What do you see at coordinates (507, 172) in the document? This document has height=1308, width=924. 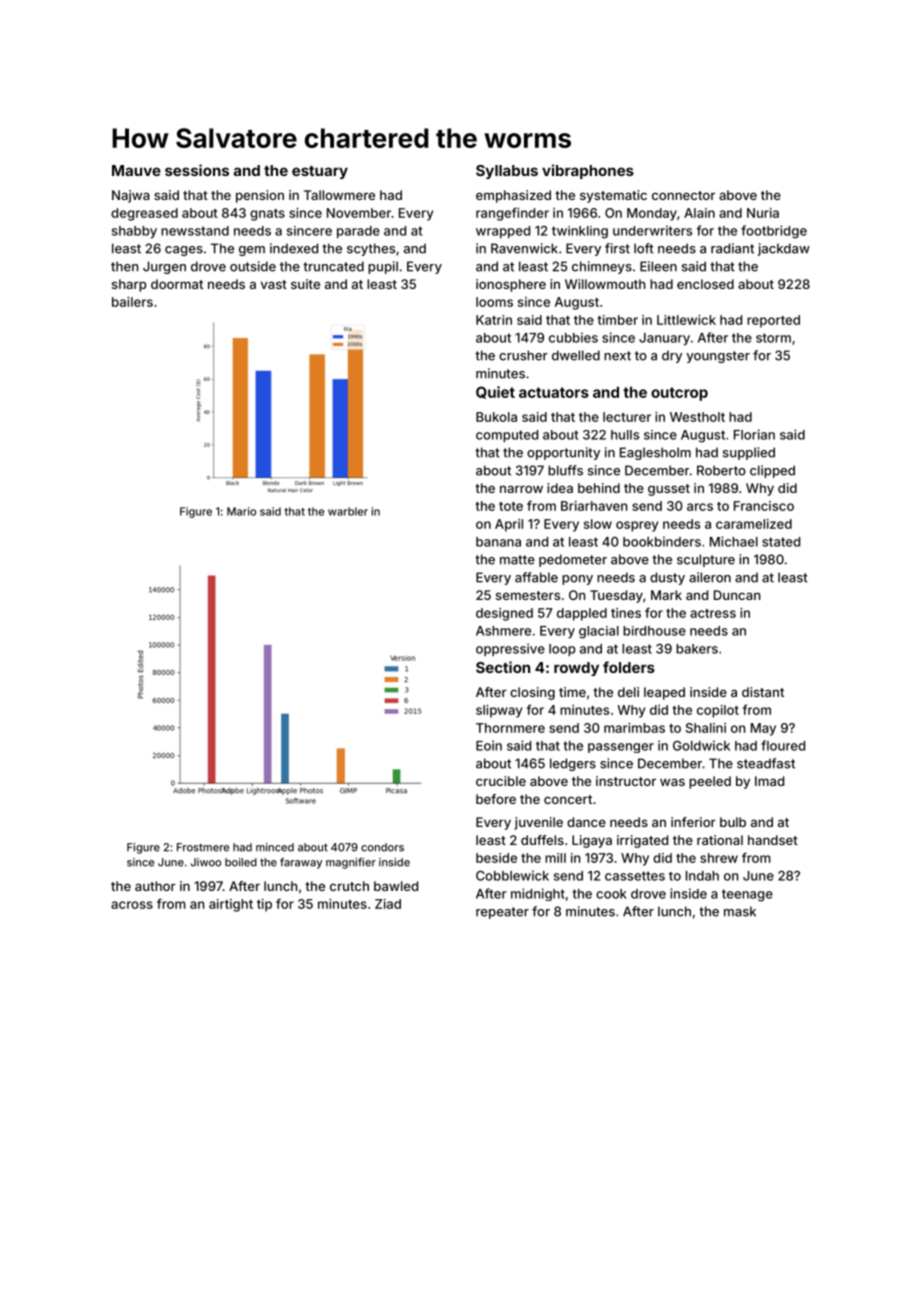 I see `Syllabus` at bounding box center [507, 172].
